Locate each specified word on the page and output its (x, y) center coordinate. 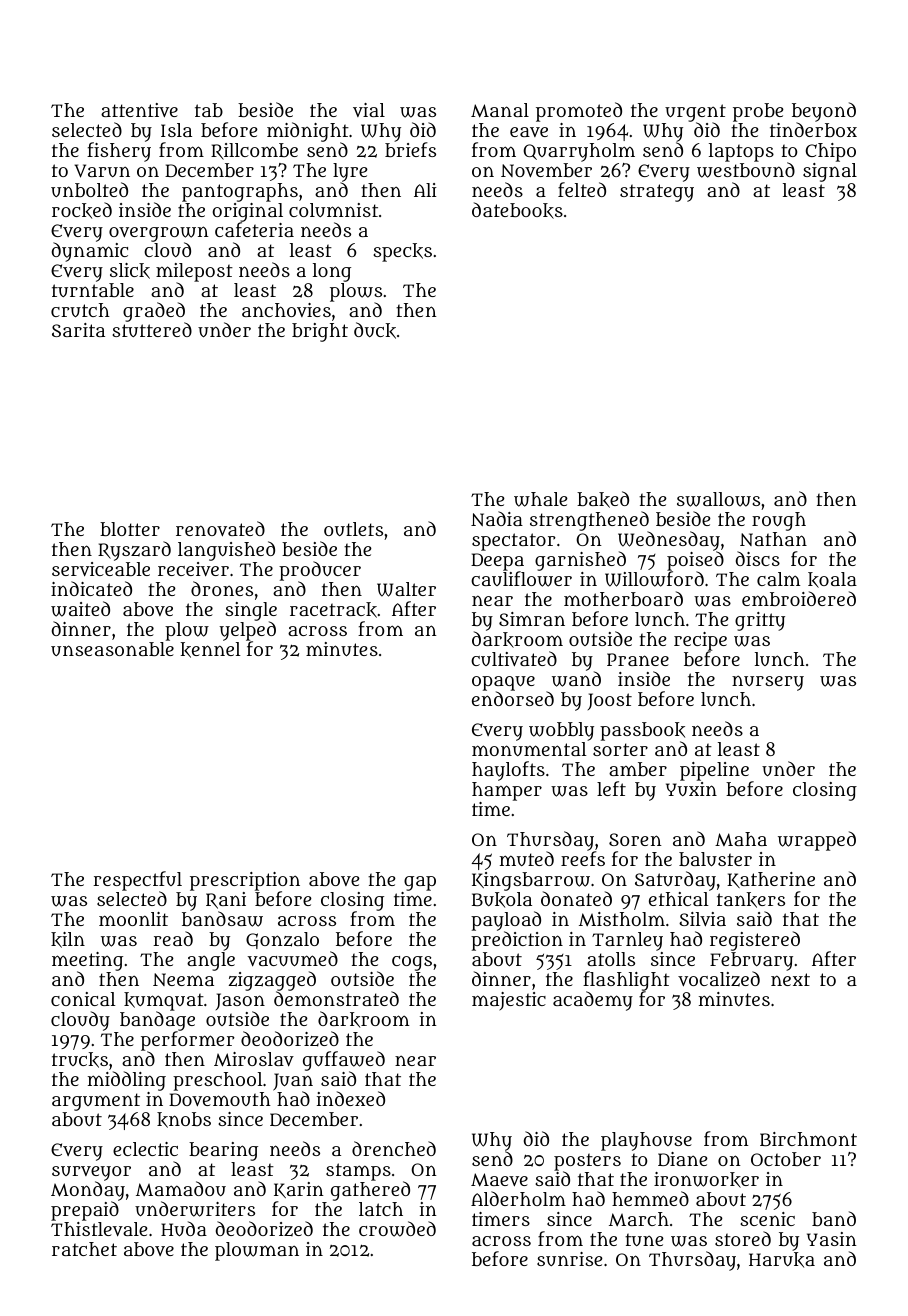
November (546, 170)
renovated (220, 529)
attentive (139, 110)
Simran (532, 619)
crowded (397, 1229)
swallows (718, 499)
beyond (824, 112)
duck (375, 330)
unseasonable (112, 649)
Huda (184, 1229)
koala (832, 580)
